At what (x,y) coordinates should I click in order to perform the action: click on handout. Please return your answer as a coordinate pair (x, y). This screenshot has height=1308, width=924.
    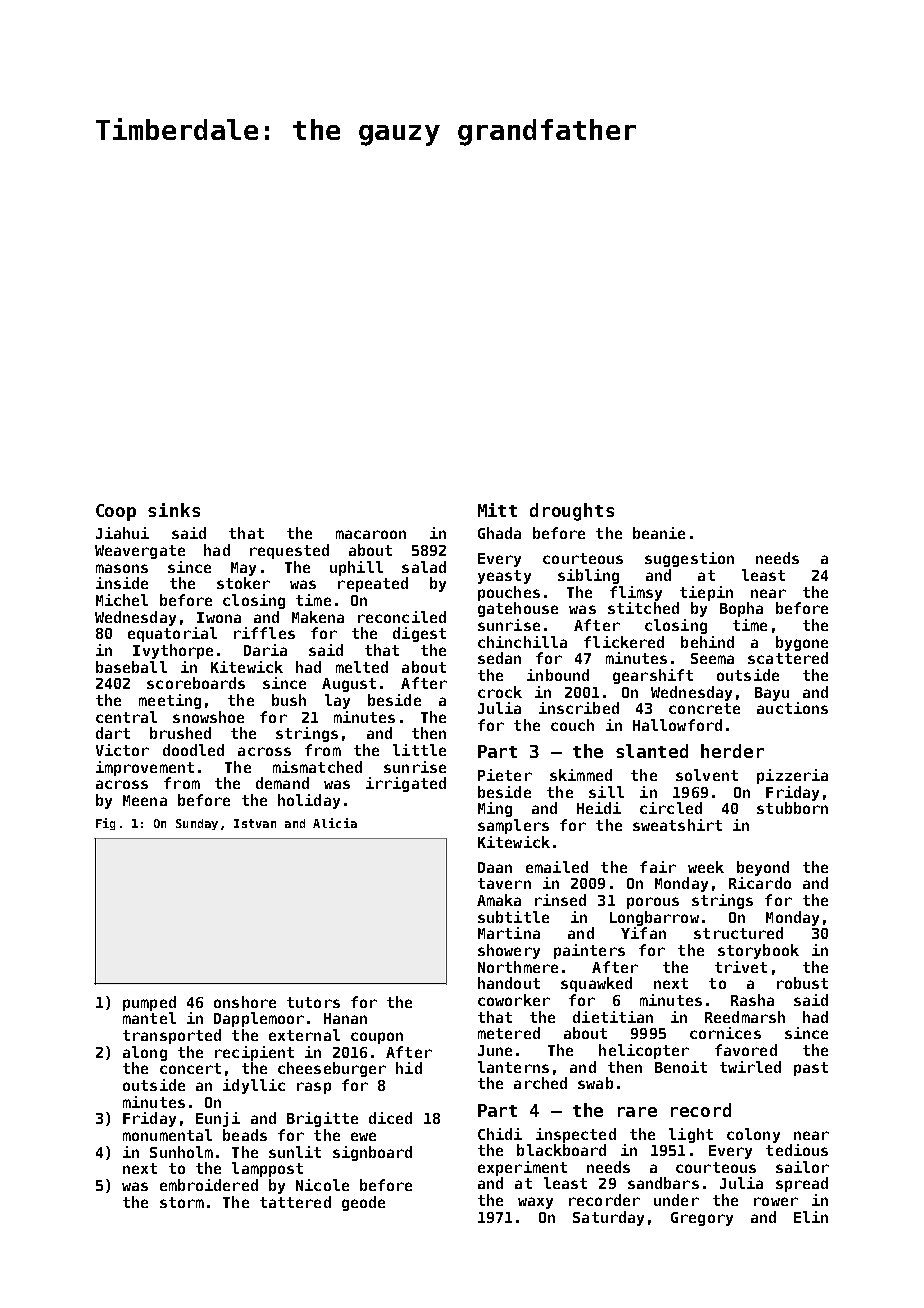
    Looking at the image, I should click on (509, 983).
